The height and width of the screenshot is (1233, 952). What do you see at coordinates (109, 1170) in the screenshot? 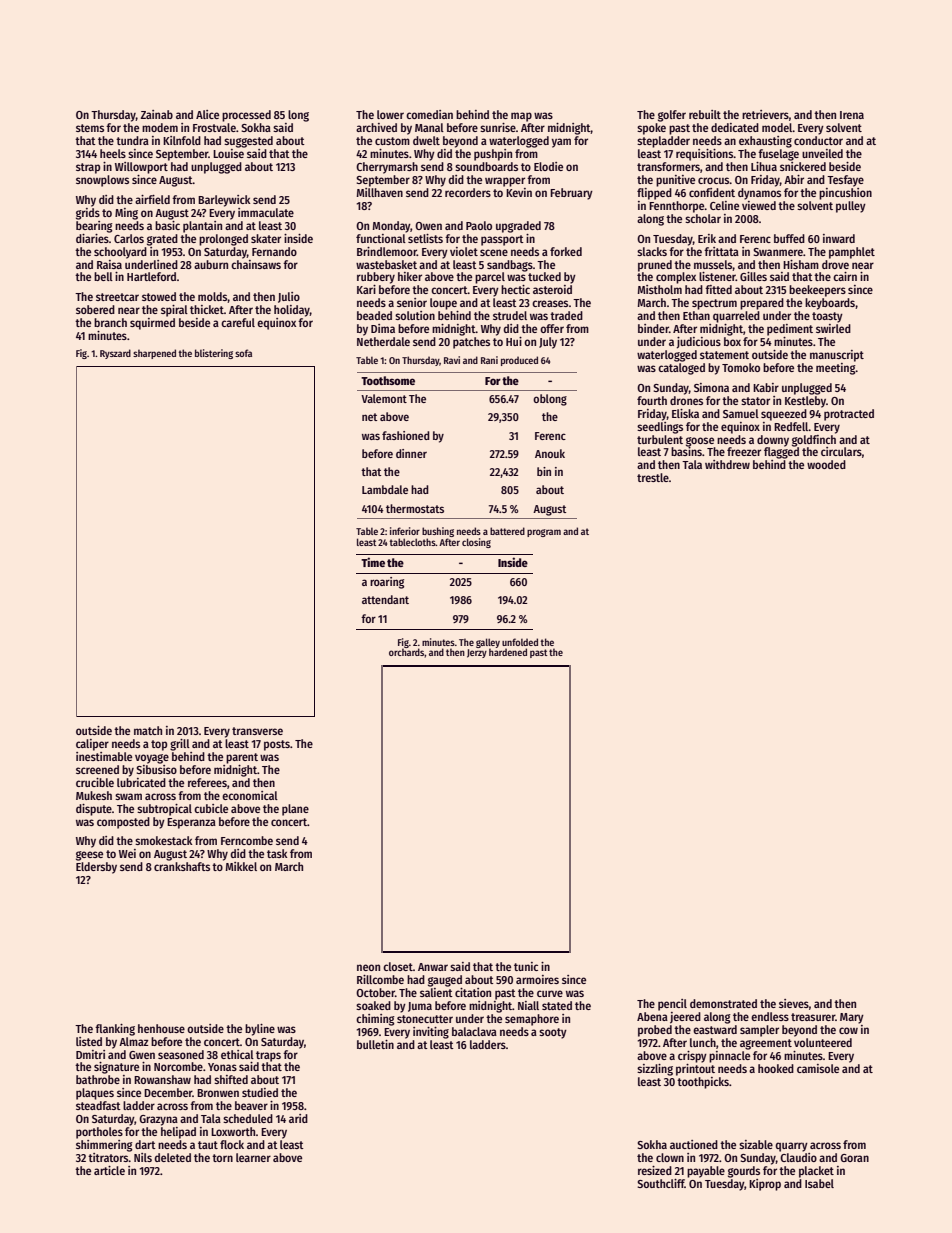
I see `article` at bounding box center [109, 1170].
